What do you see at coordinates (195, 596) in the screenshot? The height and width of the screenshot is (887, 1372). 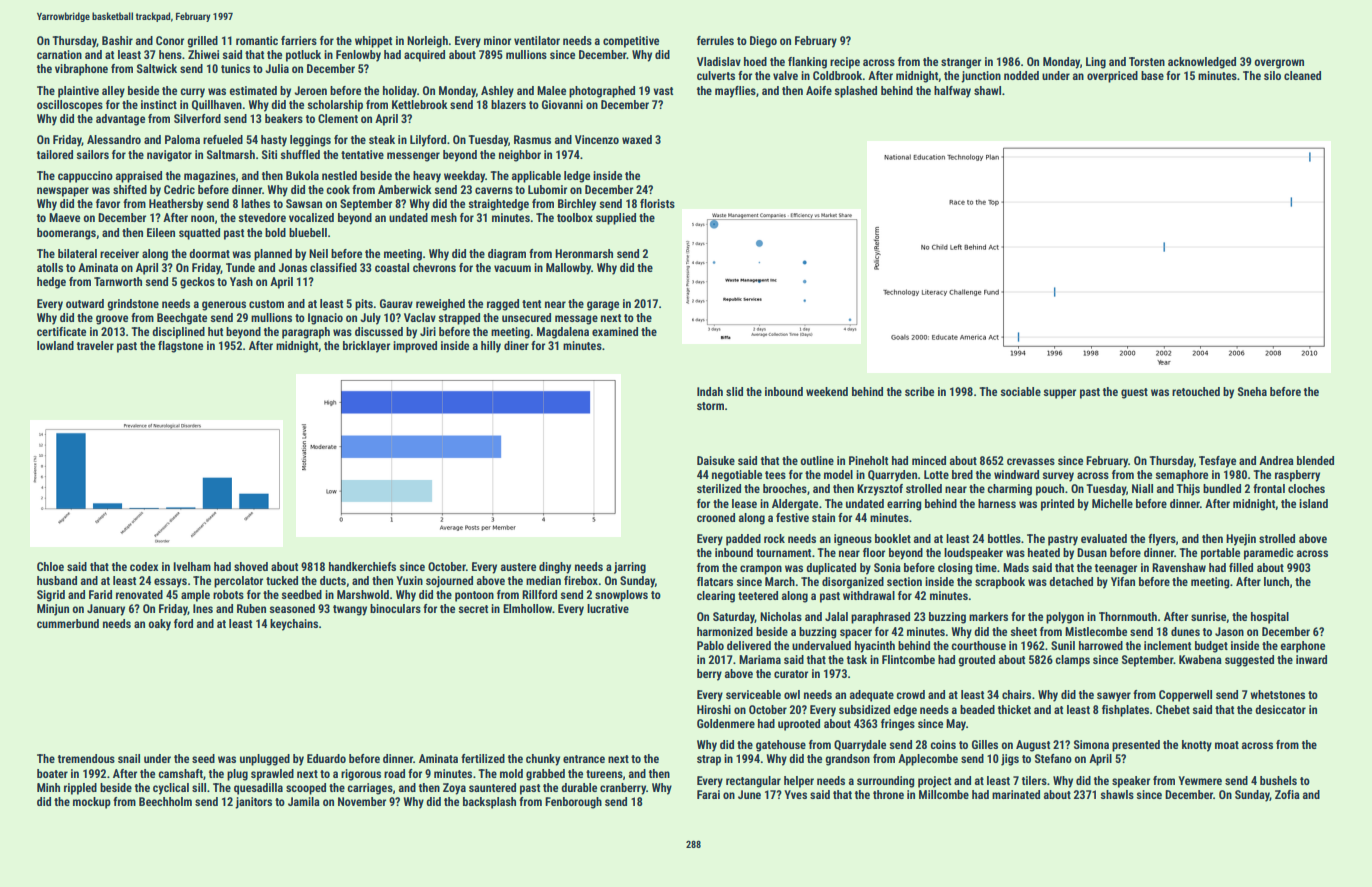 I see `ample` at bounding box center [195, 596].
